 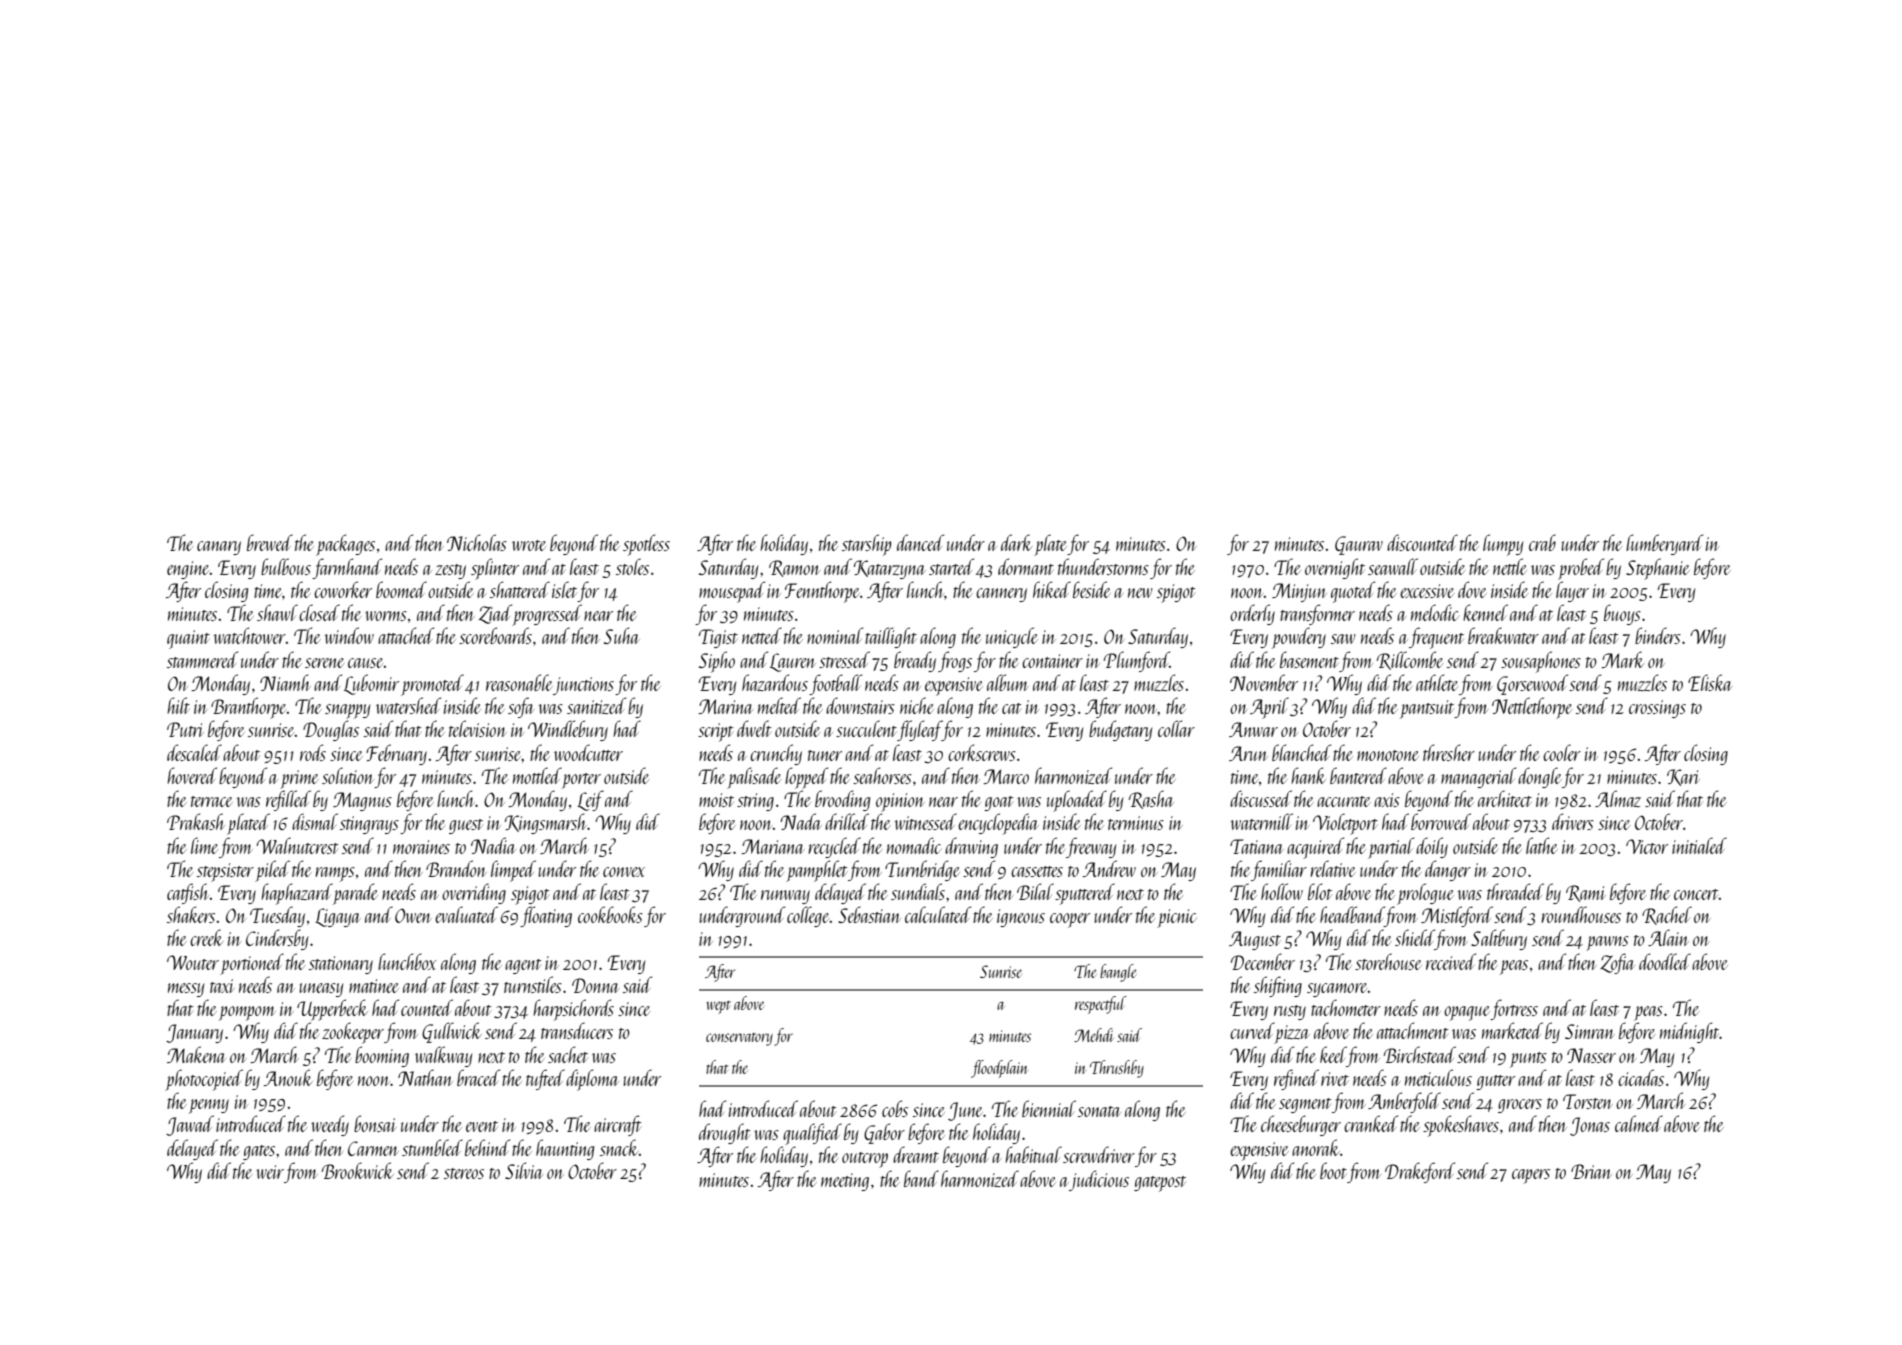 What do you see at coordinates (845, 1182) in the image?
I see `meeting` at bounding box center [845, 1182].
